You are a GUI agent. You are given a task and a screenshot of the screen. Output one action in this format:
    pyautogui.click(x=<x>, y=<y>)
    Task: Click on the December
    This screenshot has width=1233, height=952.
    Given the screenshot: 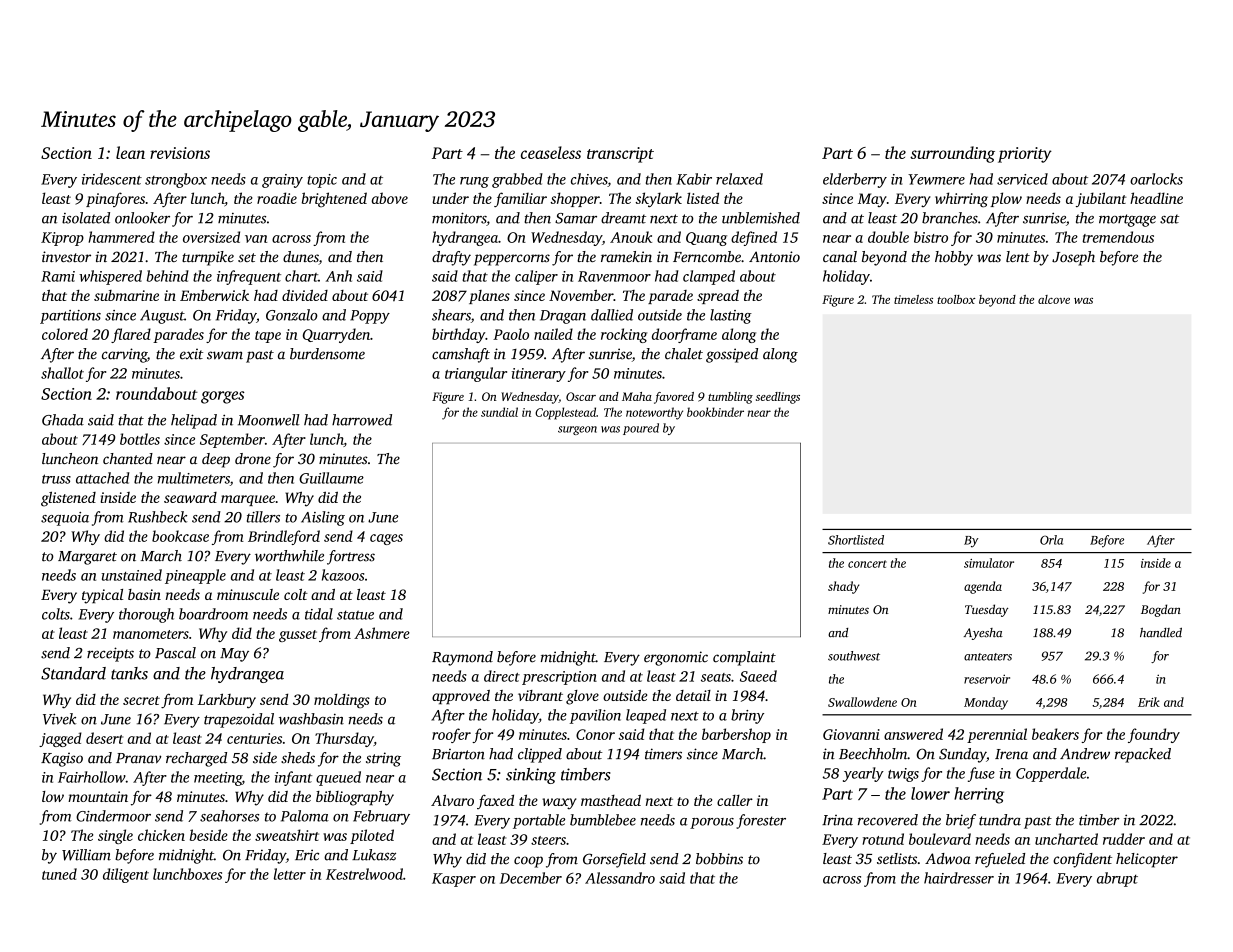 What is the action you would take?
    pyautogui.click(x=531, y=878)
